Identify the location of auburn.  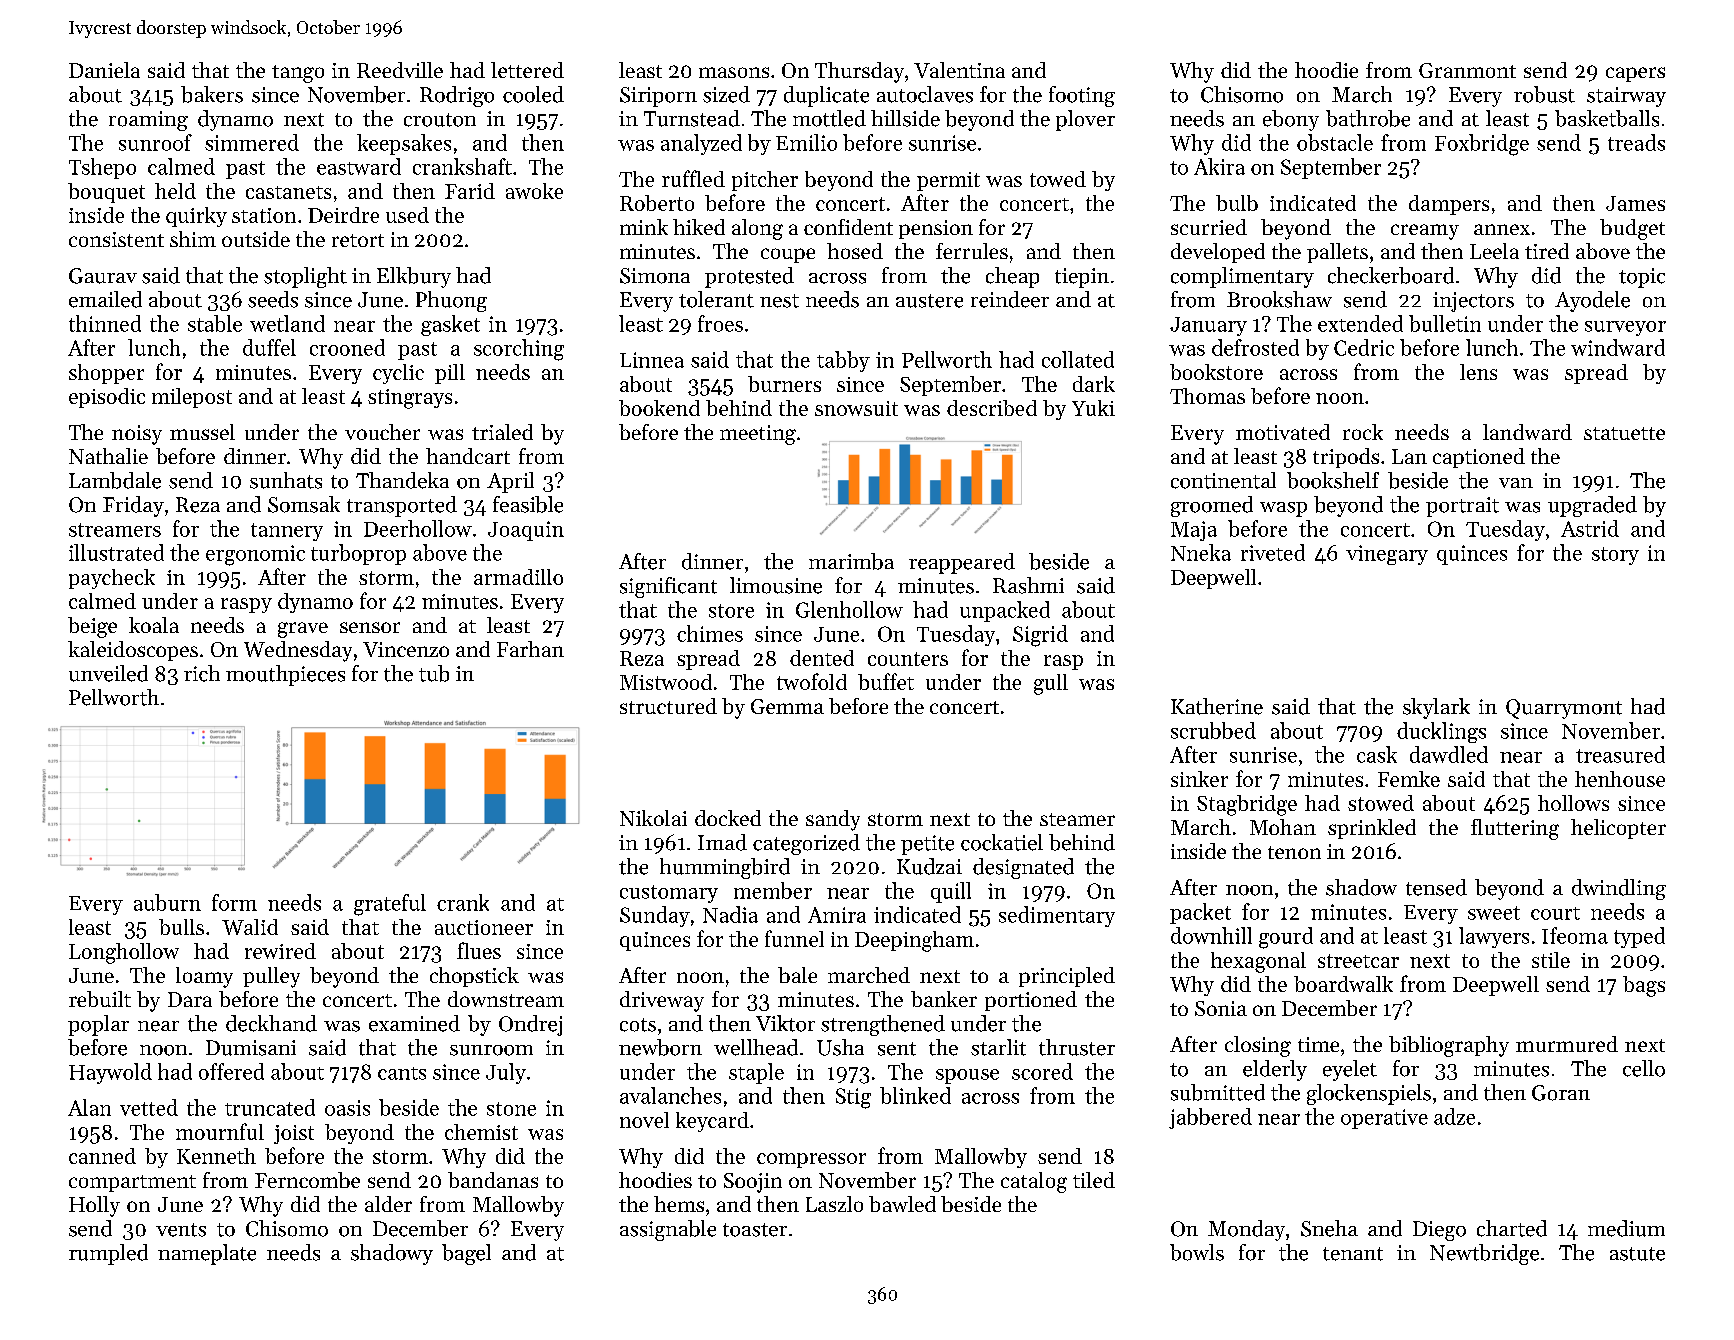
(167, 902).
